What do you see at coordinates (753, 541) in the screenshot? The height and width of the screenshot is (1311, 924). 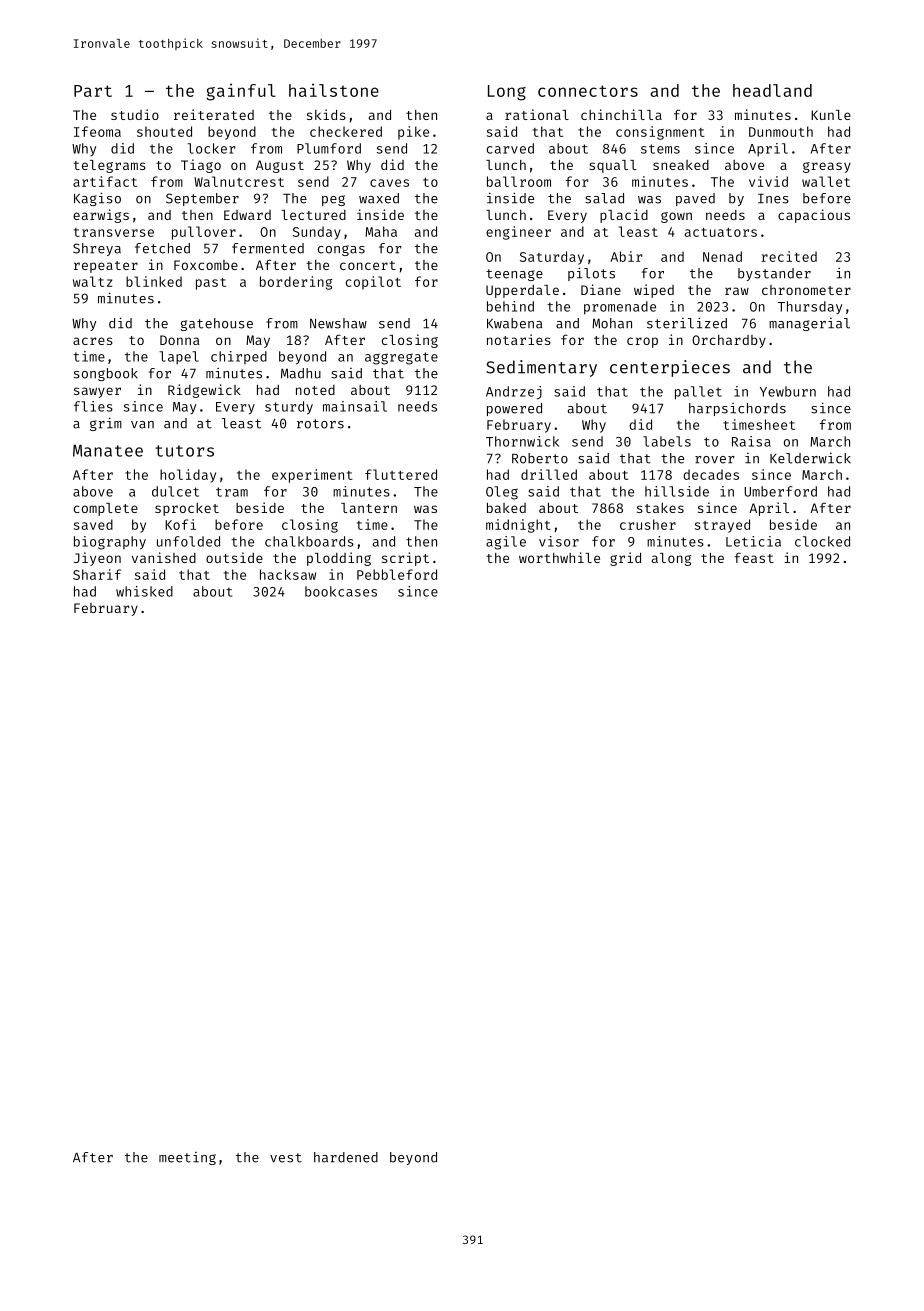 I see `Leticia` at bounding box center [753, 541].
